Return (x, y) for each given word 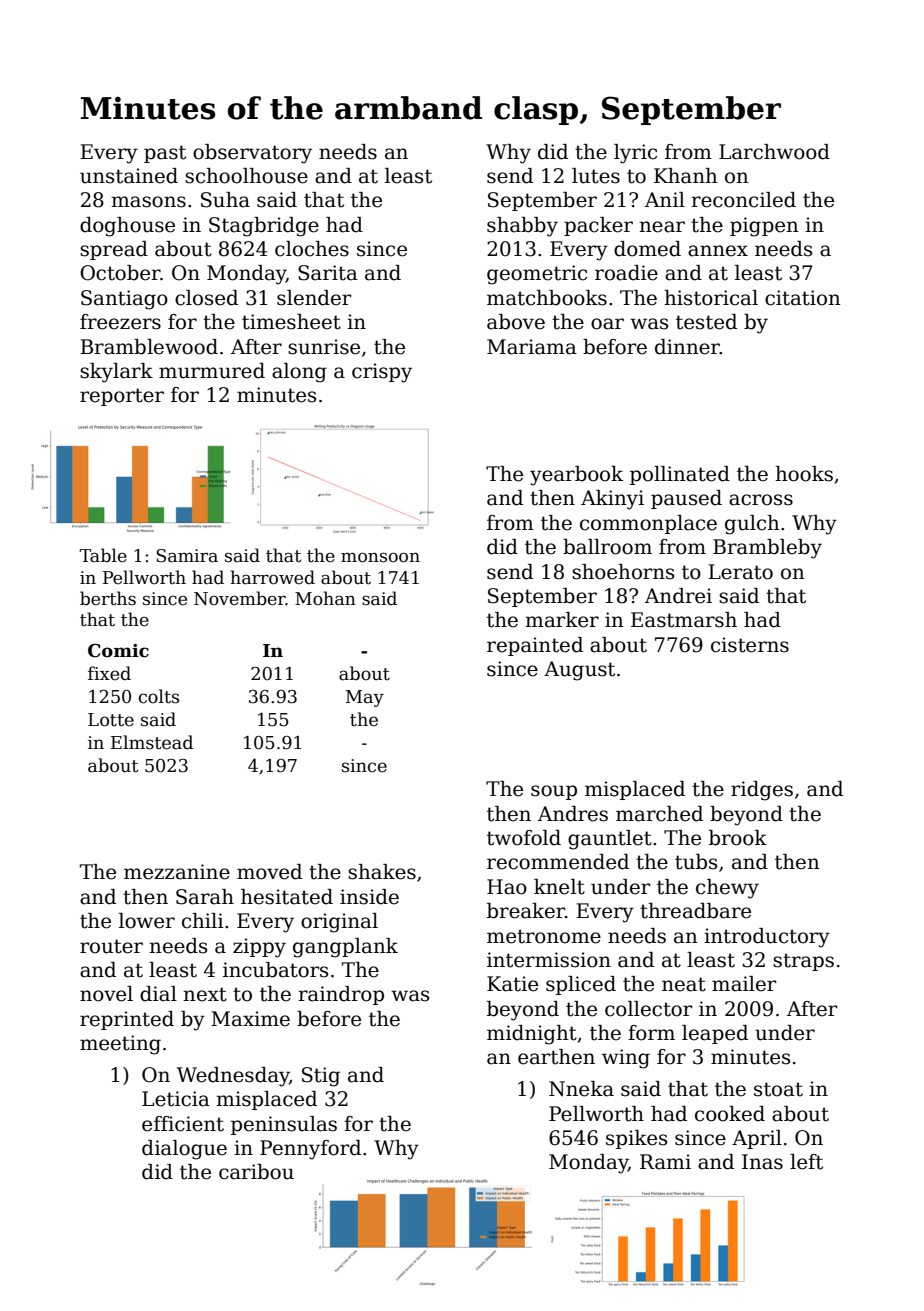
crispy (382, 373)
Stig (321, 1077)
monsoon (380, 557)
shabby (522, 227)
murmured (212, 371)
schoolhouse (246, 176)
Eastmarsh (684, 620)
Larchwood (774, 152)
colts (159, 696)
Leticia (176, 1099)
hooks (804, 474)
